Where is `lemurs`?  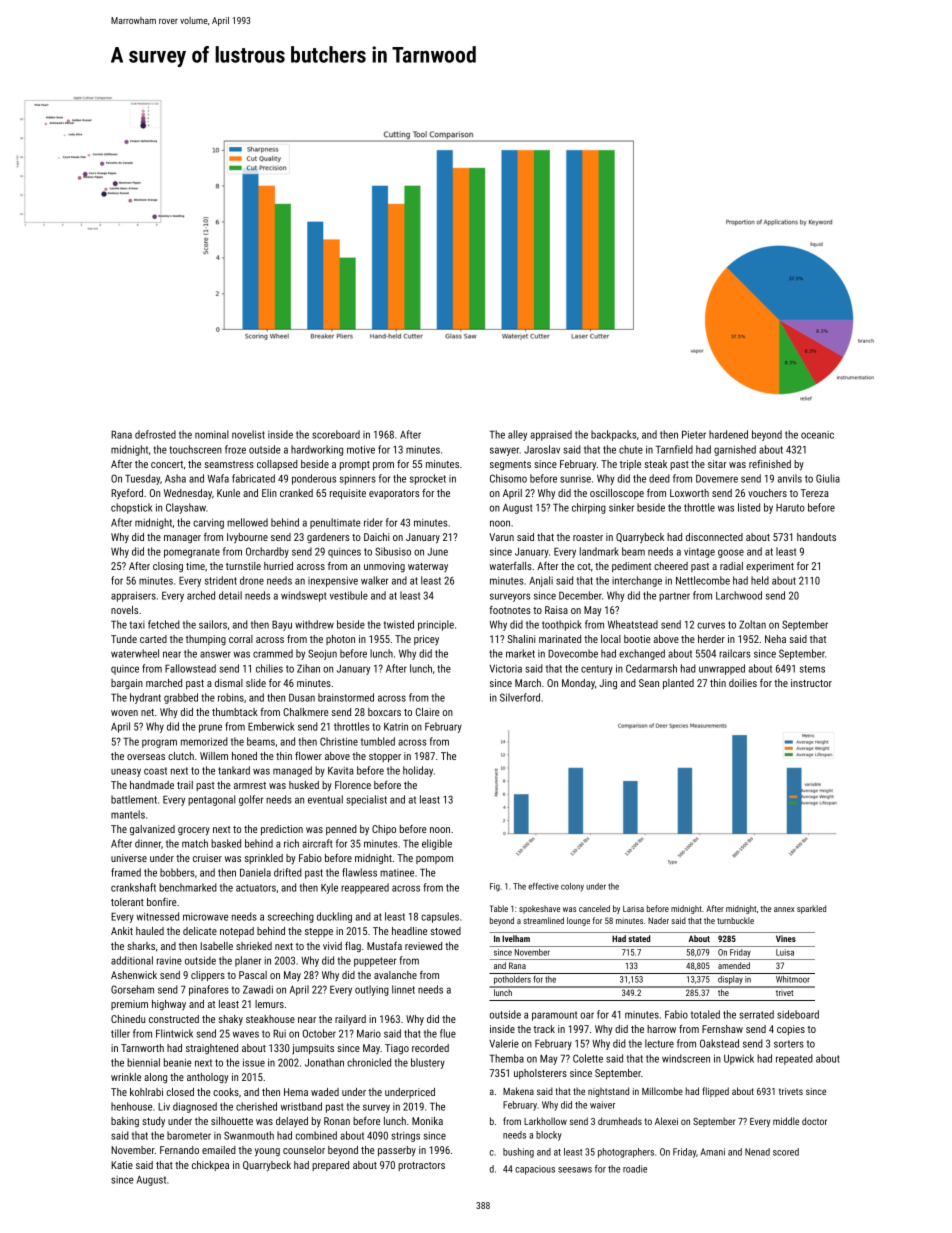
lemurs is located at coordinates (269, 1004).
